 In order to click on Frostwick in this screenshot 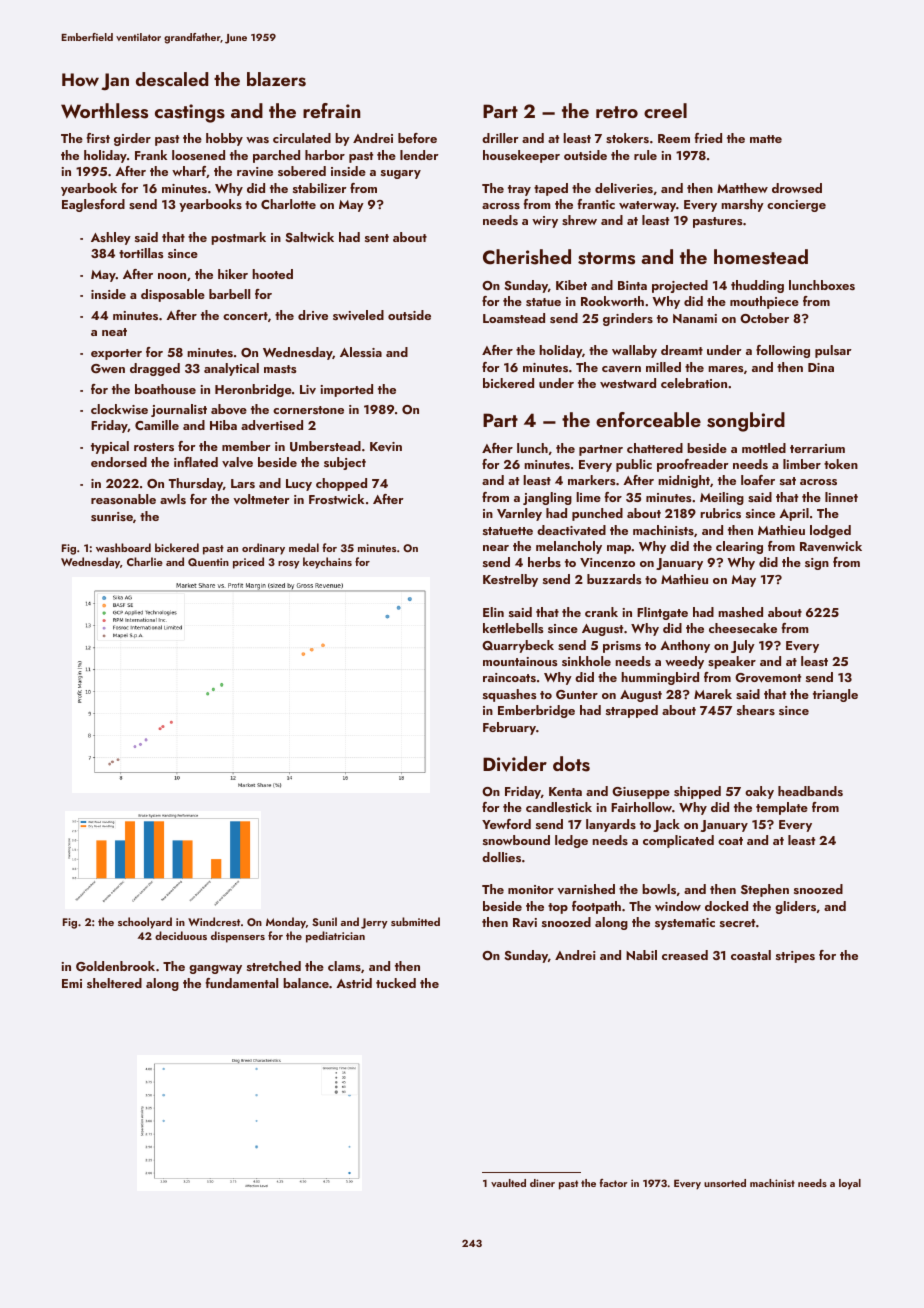, I will do `click(336, 499)`.
